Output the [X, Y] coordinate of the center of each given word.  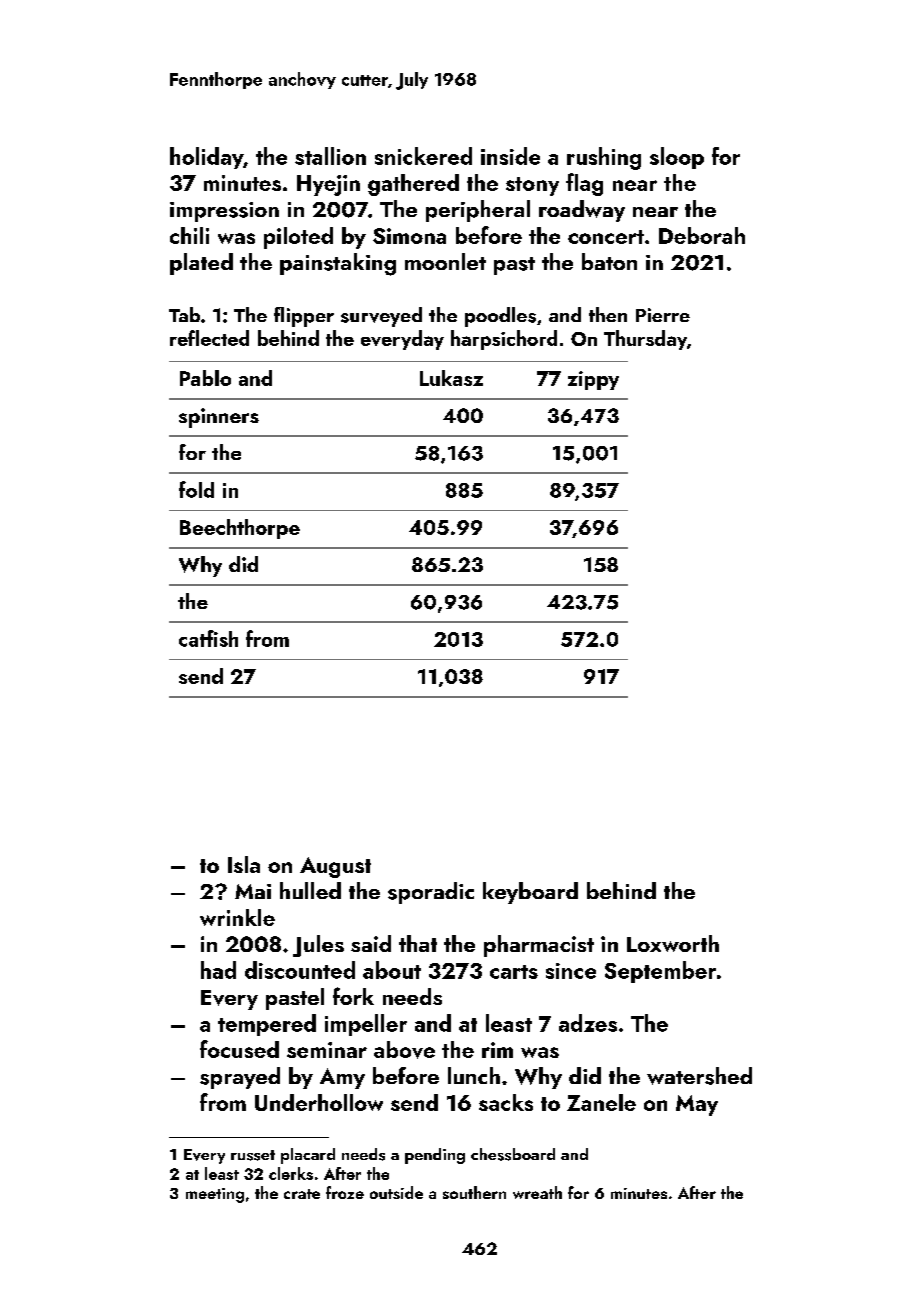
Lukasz [451, 378]
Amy [342, 1078]
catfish [208, 638]
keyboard [530, 893]
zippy [593, 380]
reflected [209, 338]
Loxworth [673, 943]
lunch [474, 1075]
